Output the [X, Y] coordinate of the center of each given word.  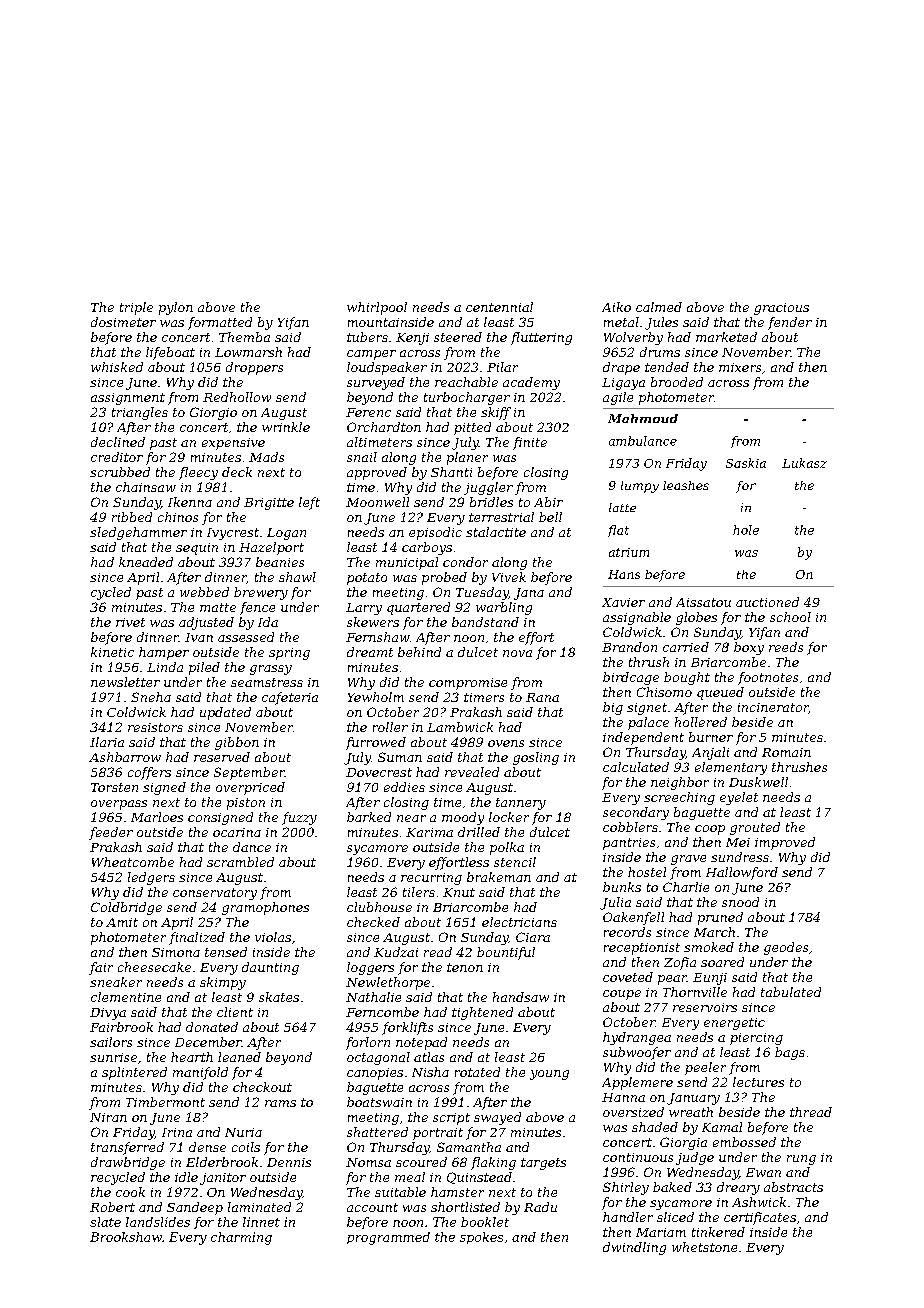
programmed [388, 1238]
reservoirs [705, 1007]
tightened [482, 1013]
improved [785, 843]
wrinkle [286, 427]
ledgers [151, 878]
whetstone [704, 1247]
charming [241, 1238]
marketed [726, 337]
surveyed [376, 383]
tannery [521, 804]
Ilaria [107, 742]
